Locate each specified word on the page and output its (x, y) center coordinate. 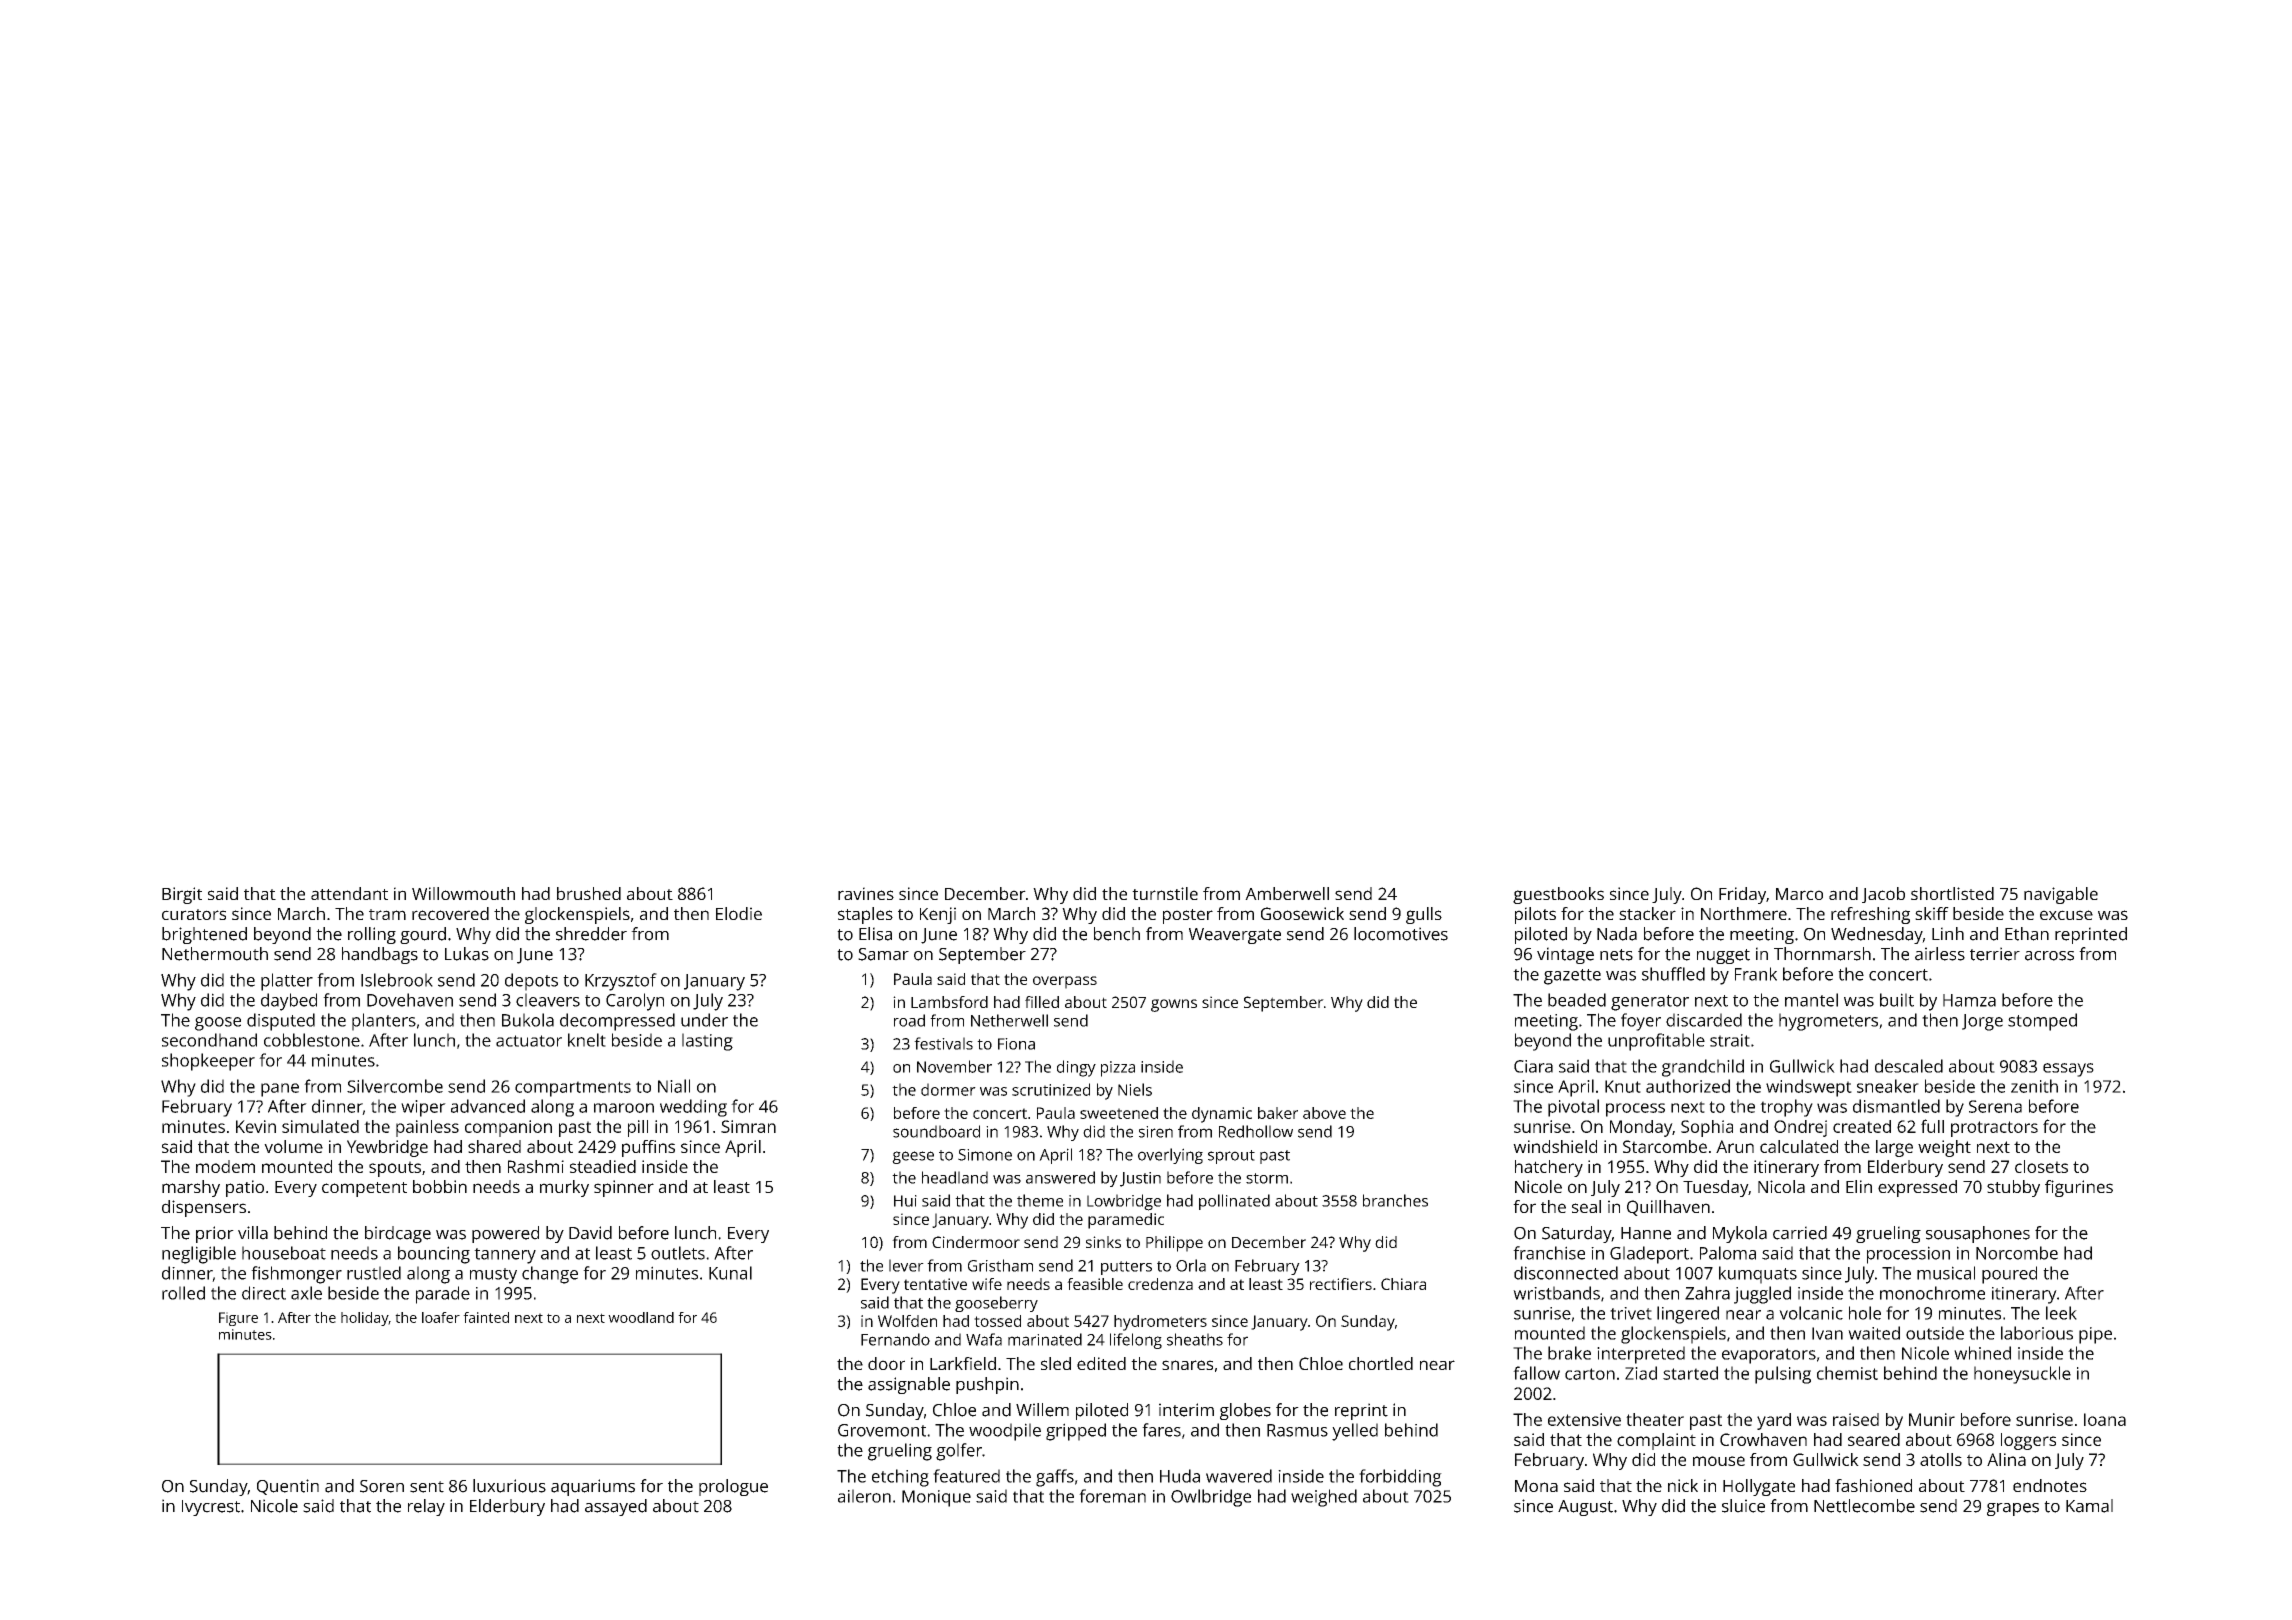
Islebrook (397, 980)
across (2049, 956)
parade (443, 1295)
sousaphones (1978, 1234)
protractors (1994, 1129)
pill (638, 1128)
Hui (905, 1201)
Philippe (1174, 1244)
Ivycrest (211, 1508)
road (909, 1020)
